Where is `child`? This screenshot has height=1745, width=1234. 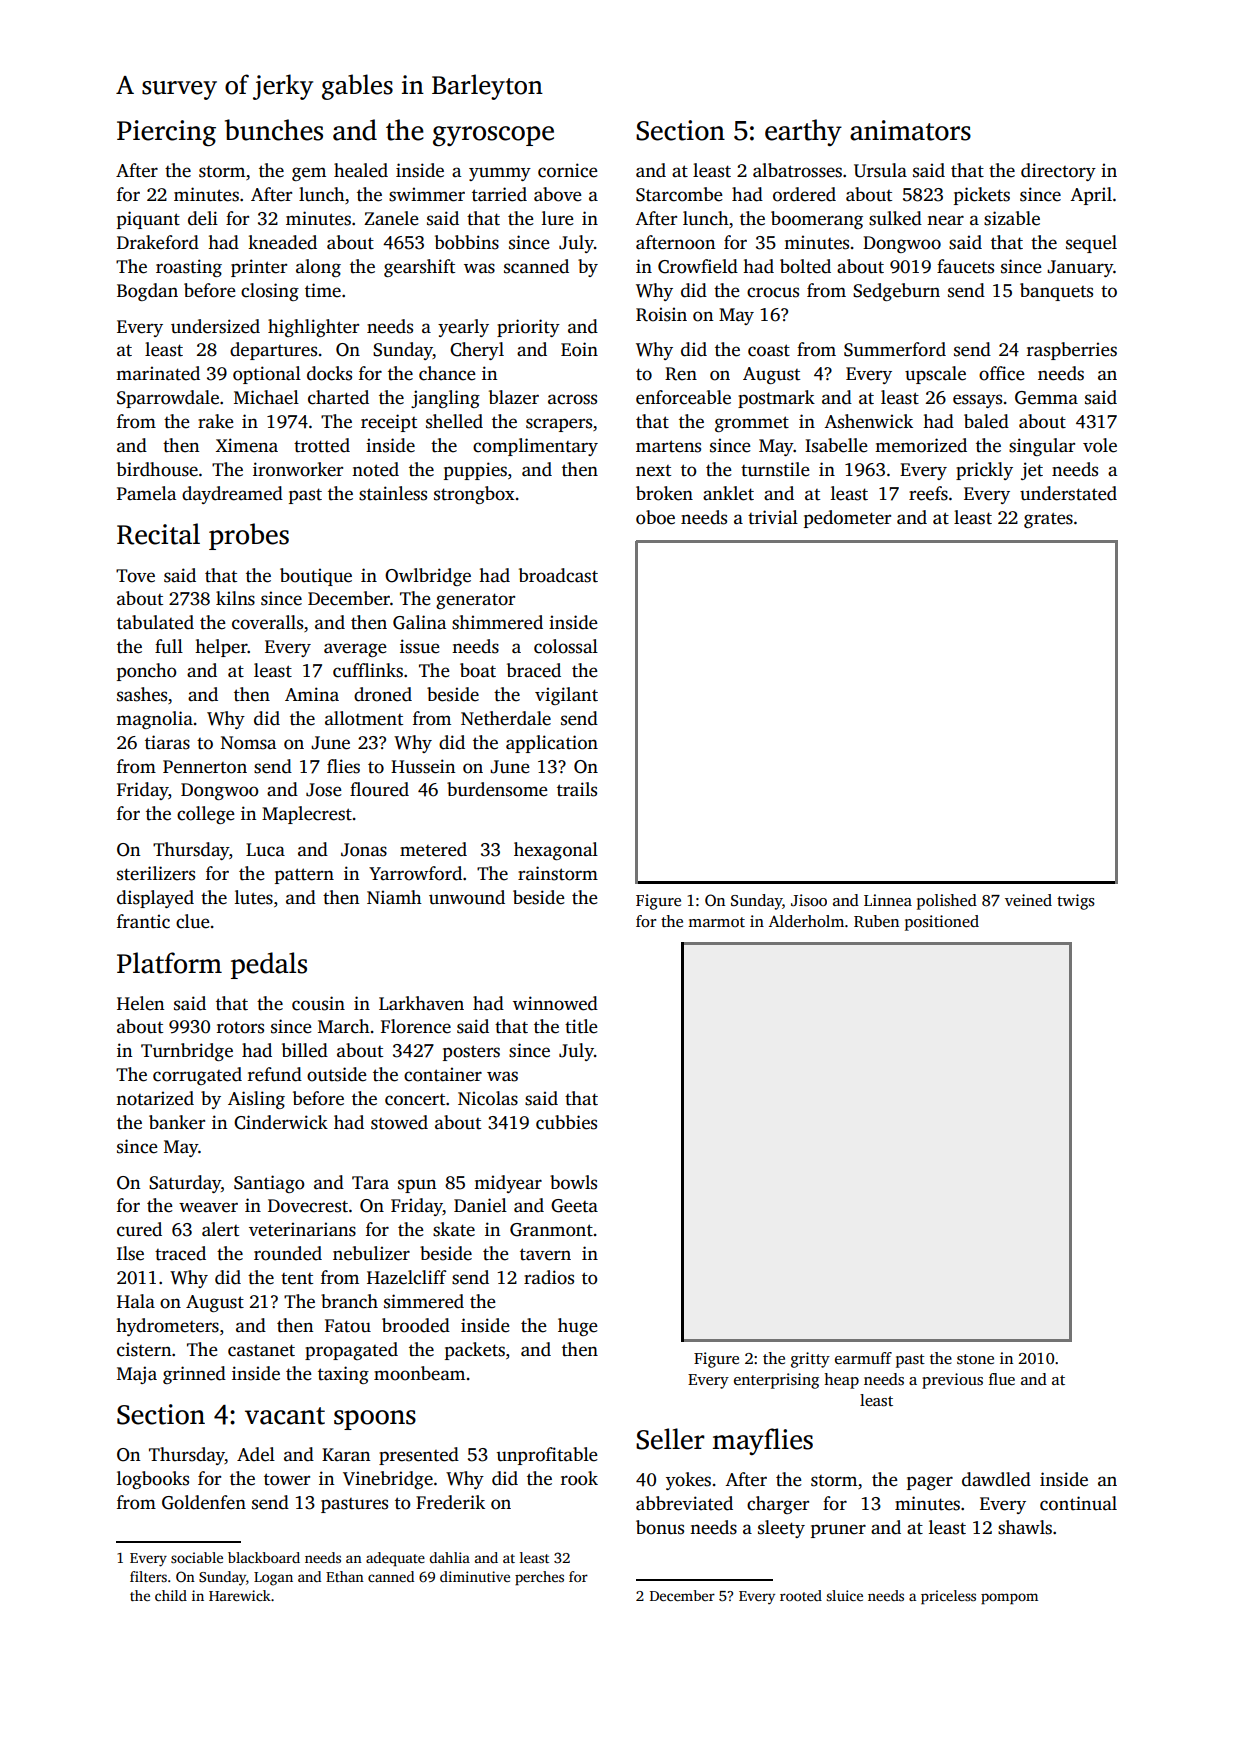
child is located at coordinates (171, 1595).
